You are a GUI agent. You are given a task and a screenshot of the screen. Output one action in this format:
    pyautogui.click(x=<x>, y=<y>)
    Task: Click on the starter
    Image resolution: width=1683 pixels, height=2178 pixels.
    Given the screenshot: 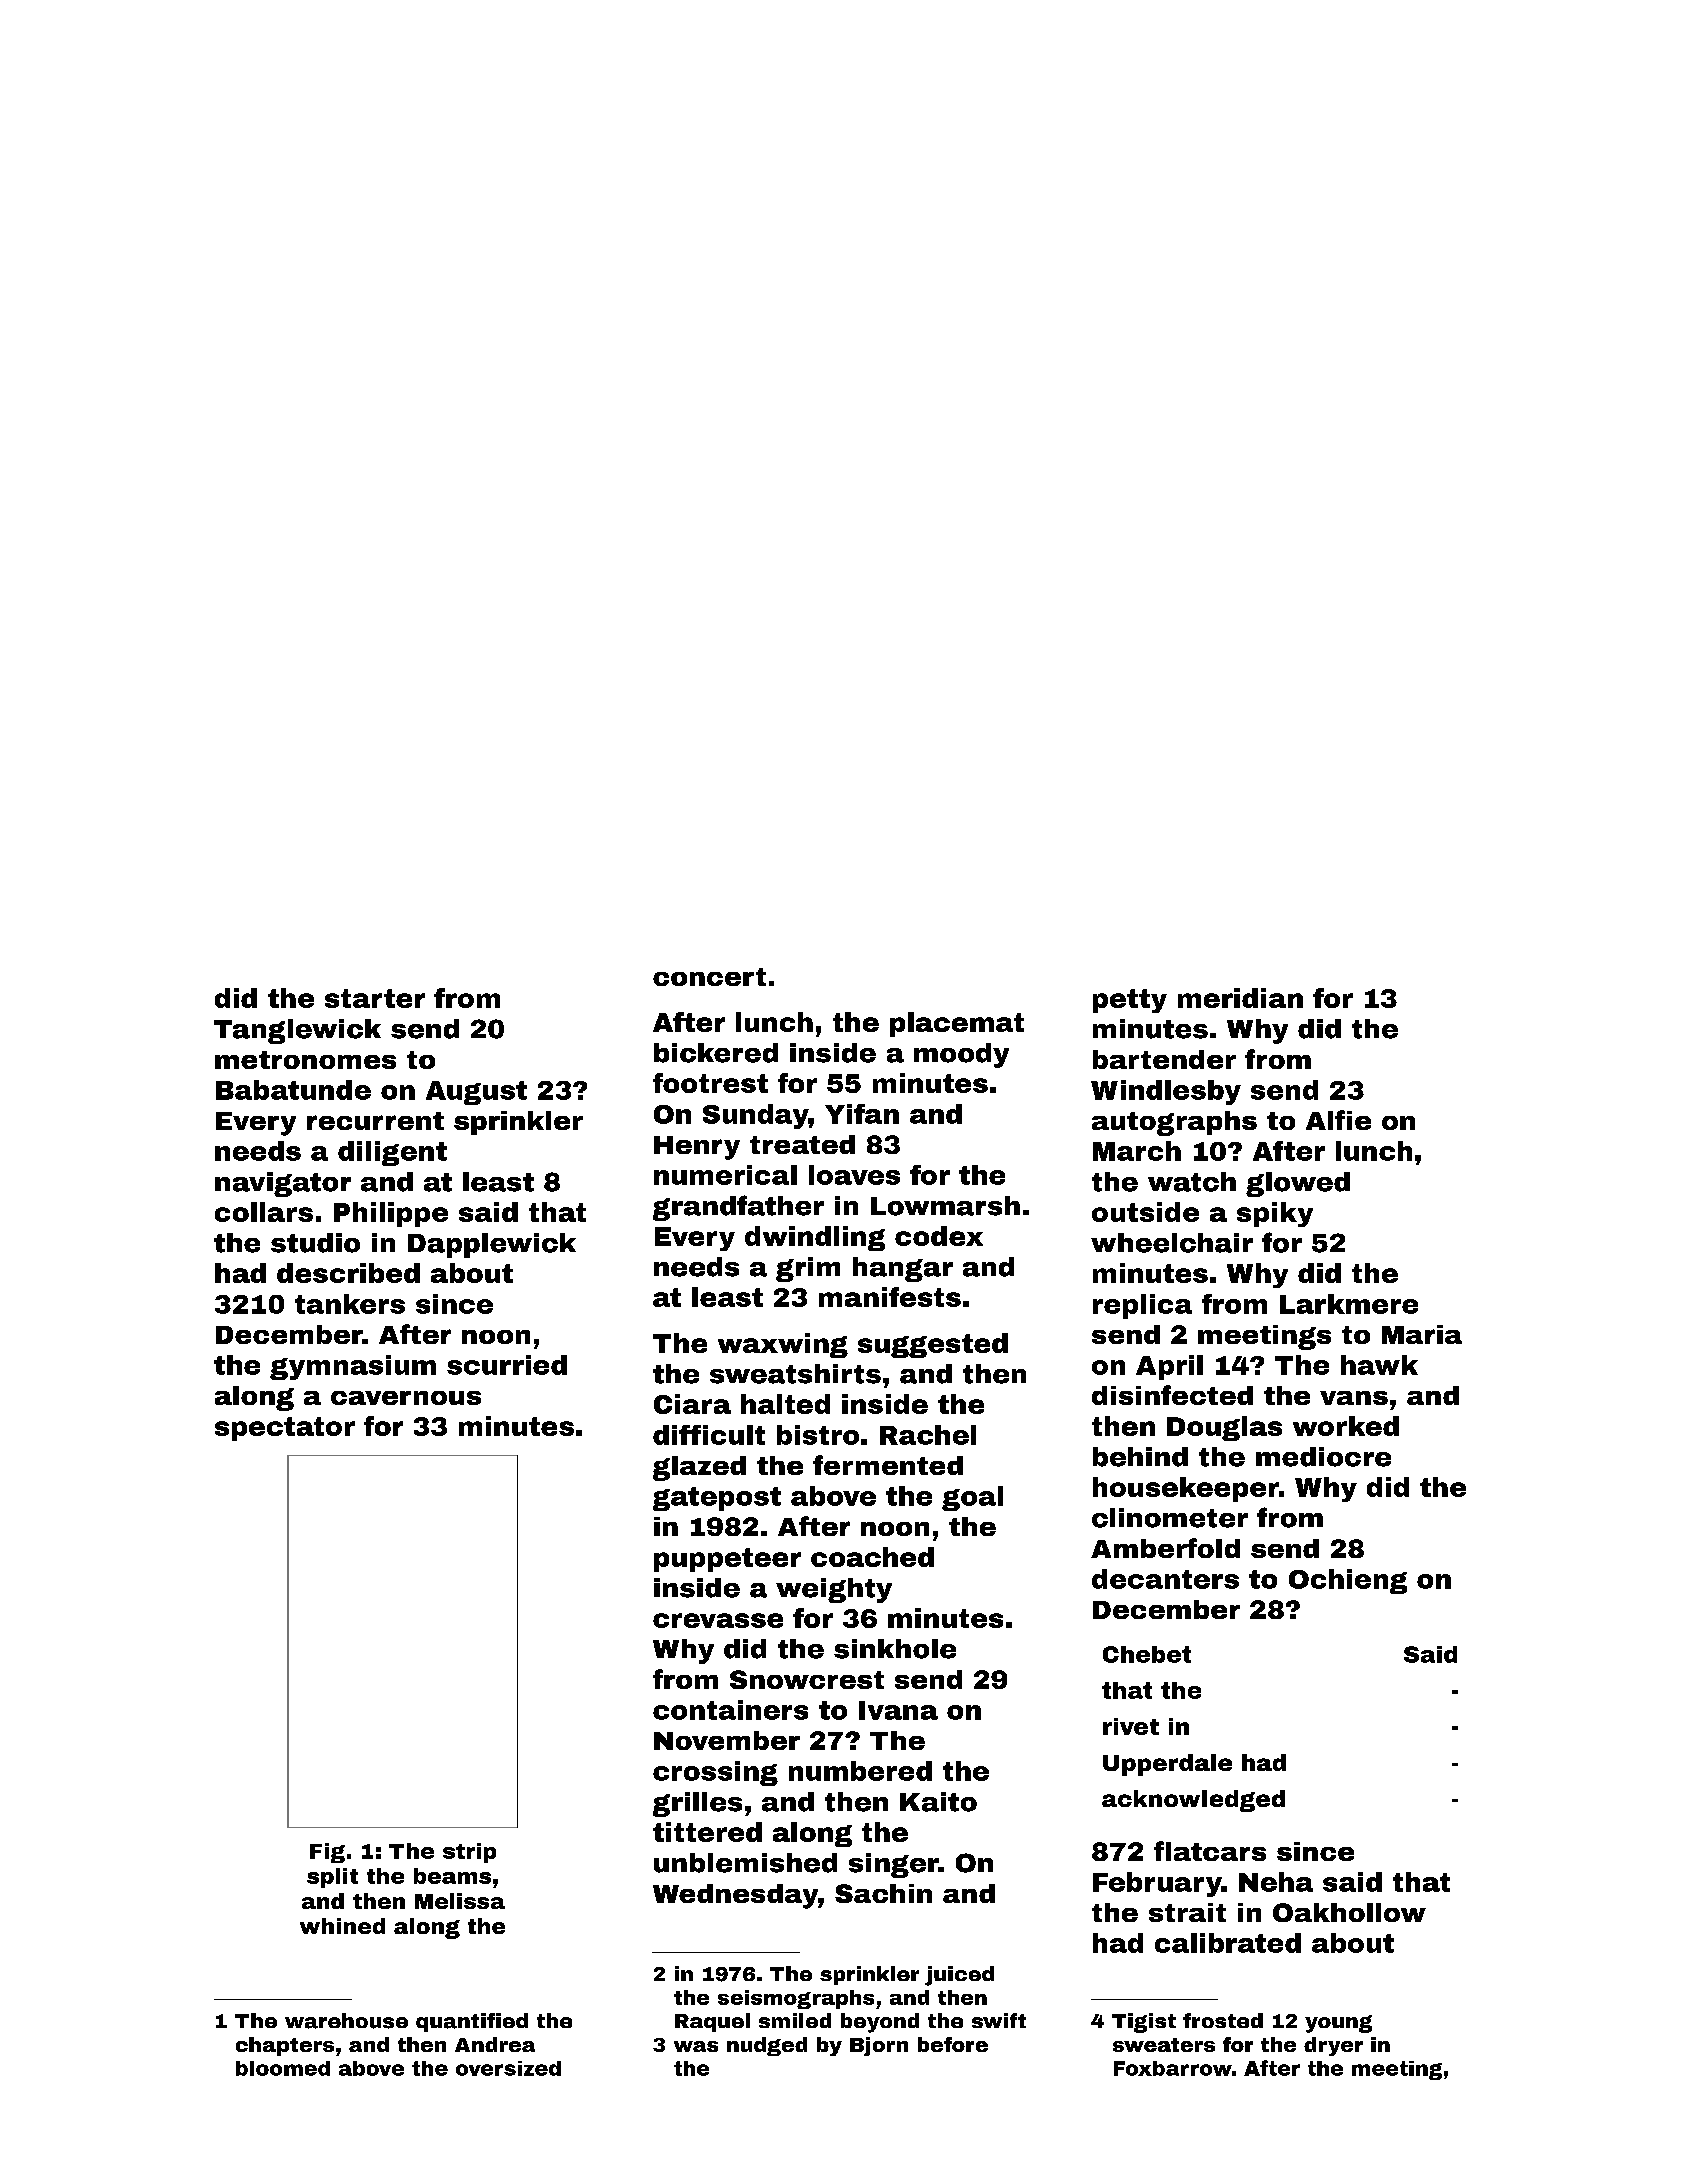 What is the action you would take?
    pyautogui.click(x=375, y=998)
